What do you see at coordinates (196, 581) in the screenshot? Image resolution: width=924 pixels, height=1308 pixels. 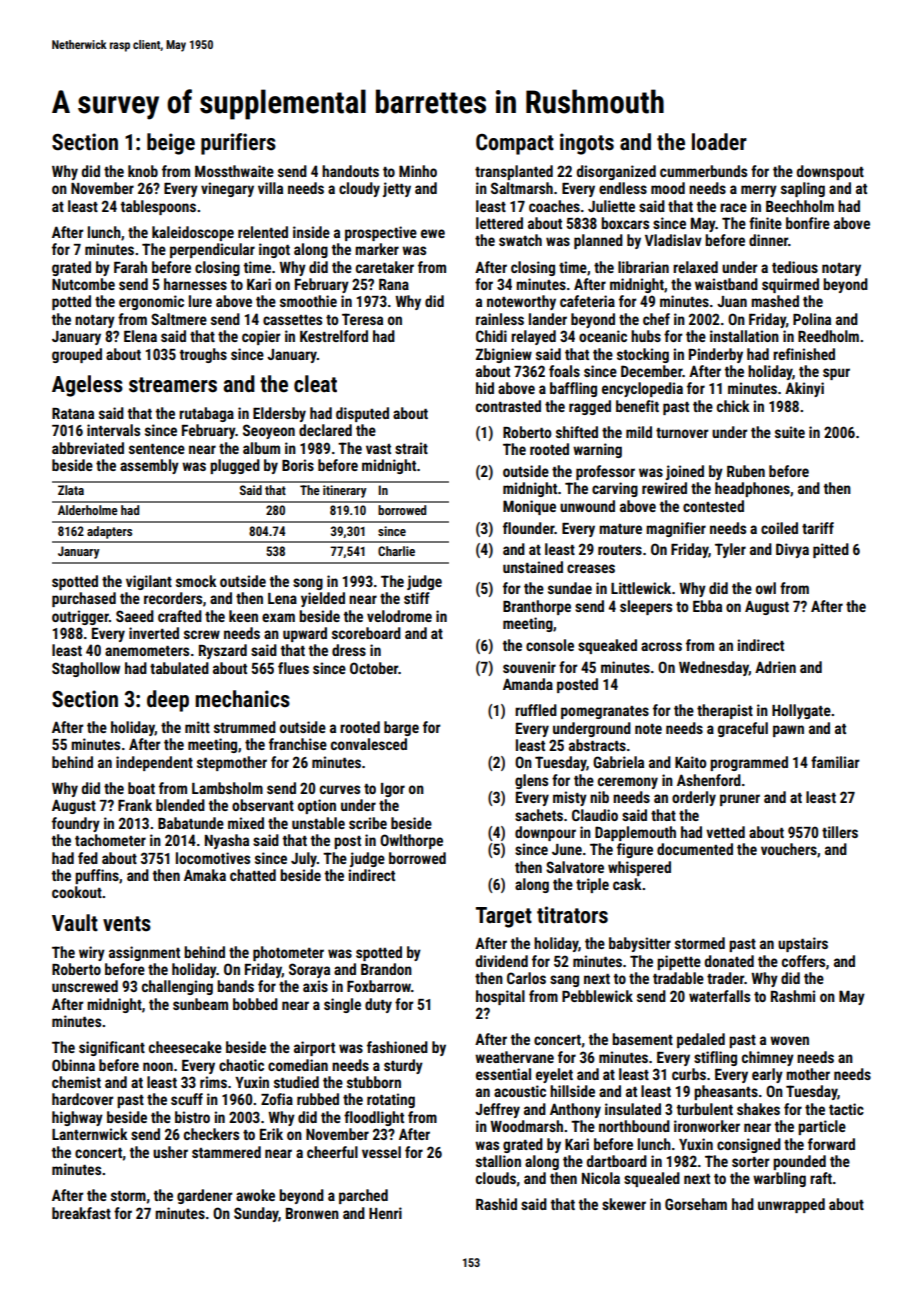 I see `smock` at bounding box center [196, 581].
